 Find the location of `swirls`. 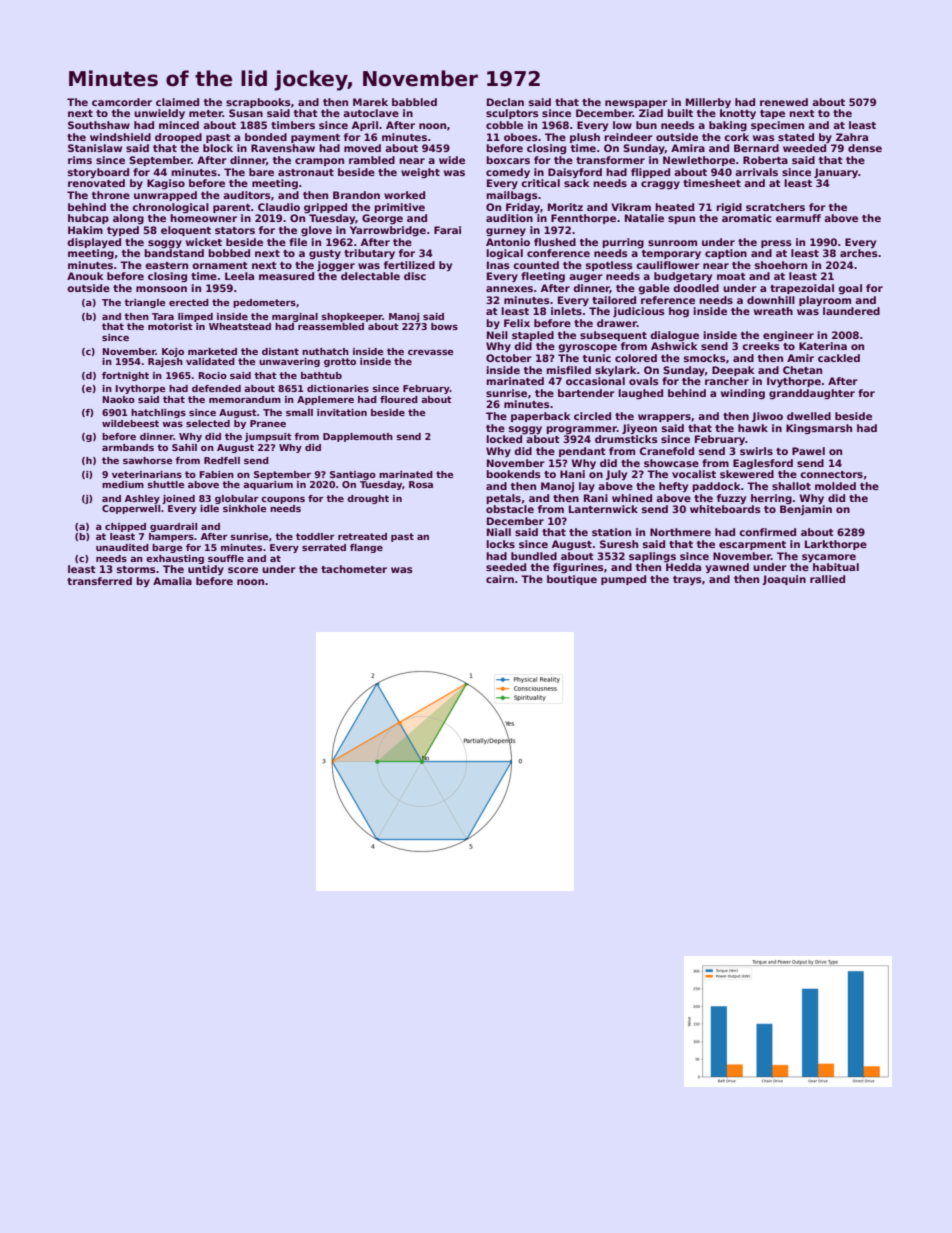

swirls is located at coordinates (756, 451).
